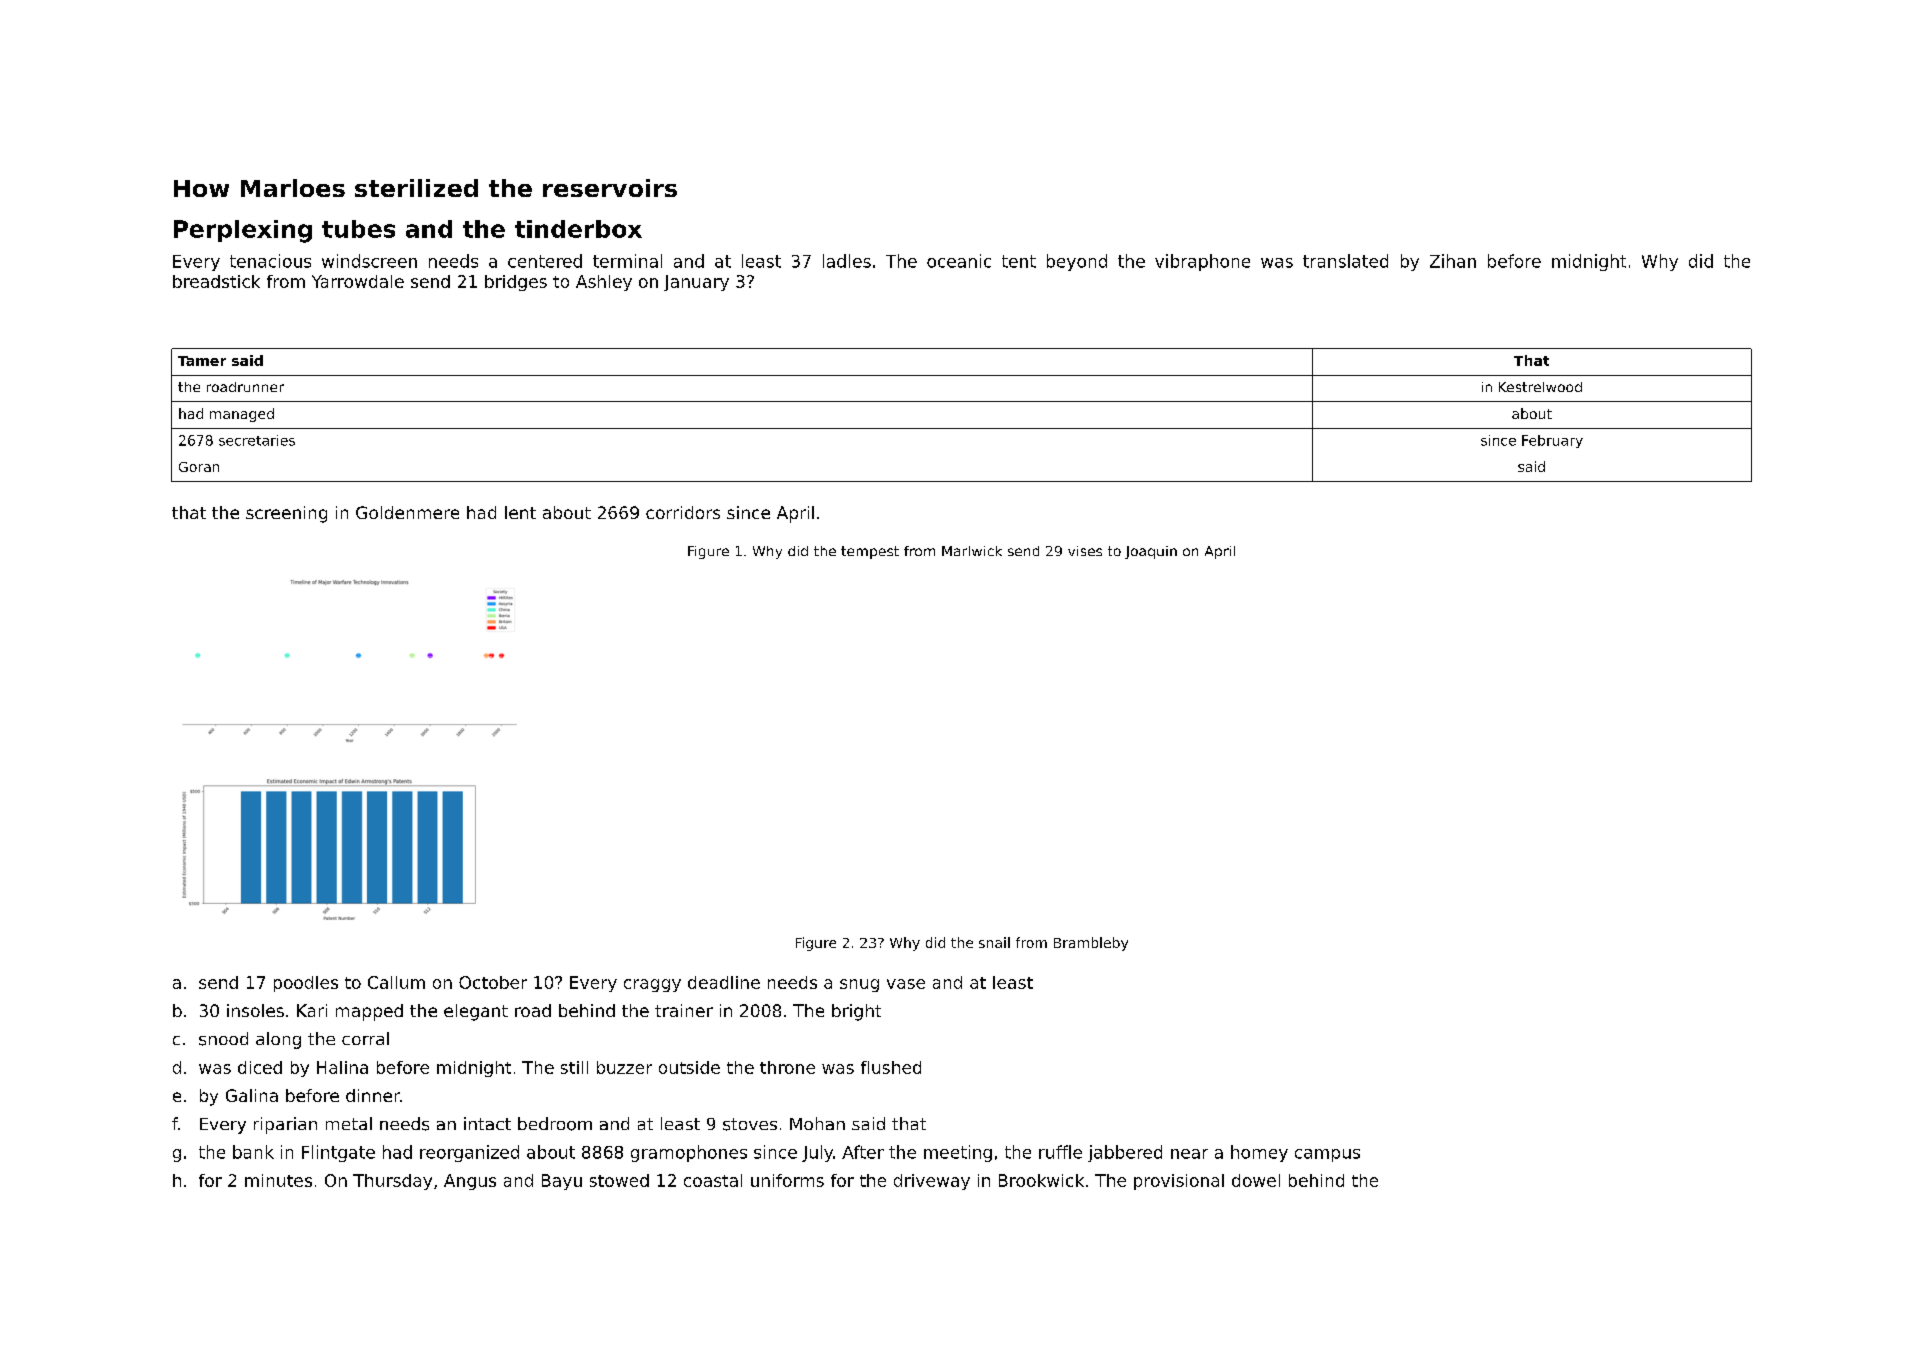 The image size is (1923, 1360). What do you see at coordinates (1345, 261) in the screenshot?
I see `translated` at bounding box center [1345, 261].
